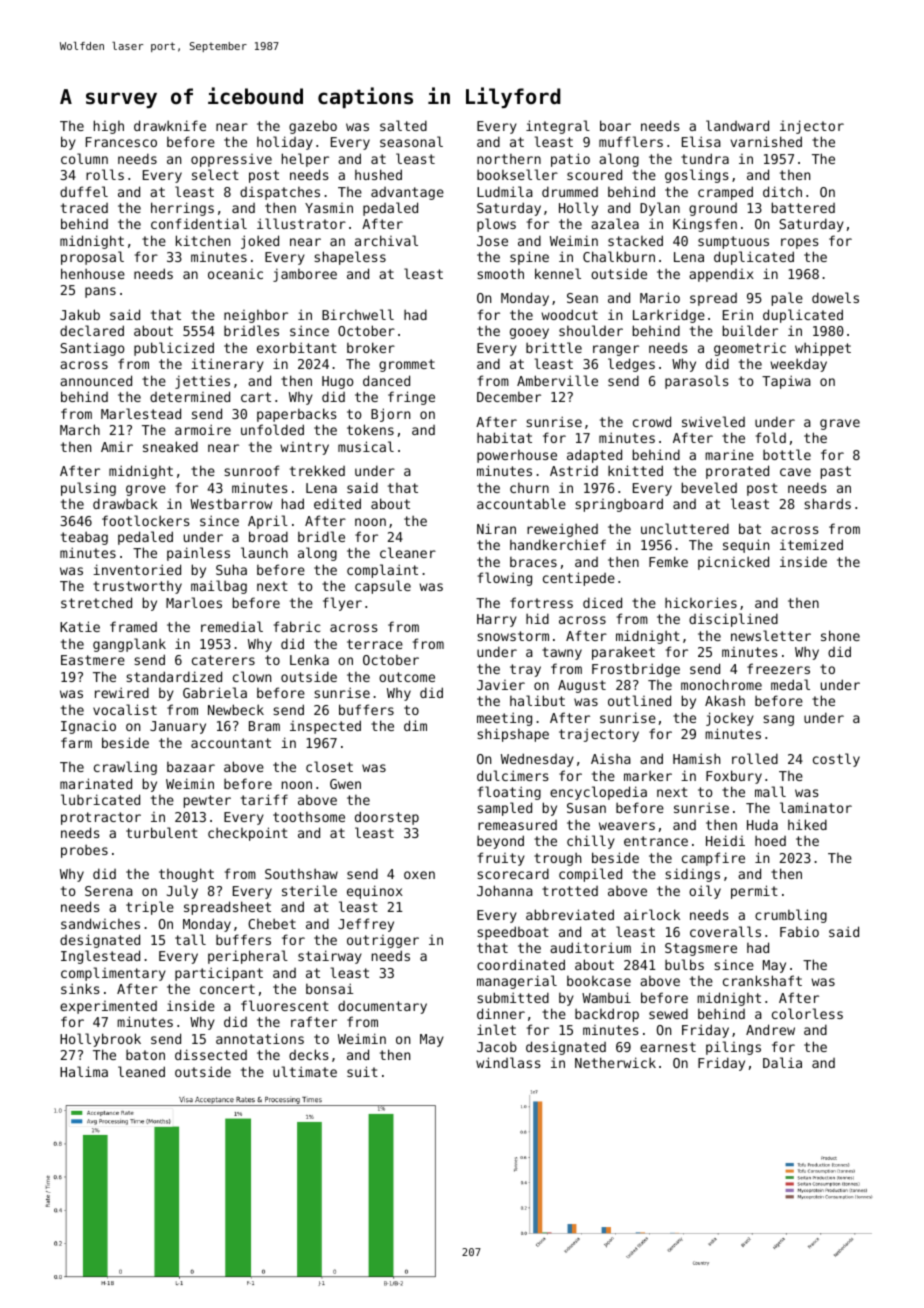 The image size is (924, 1308). What do you see at coordinates (500, 274) in the image?
I see `smooth` at bounding box center [500, 274].
